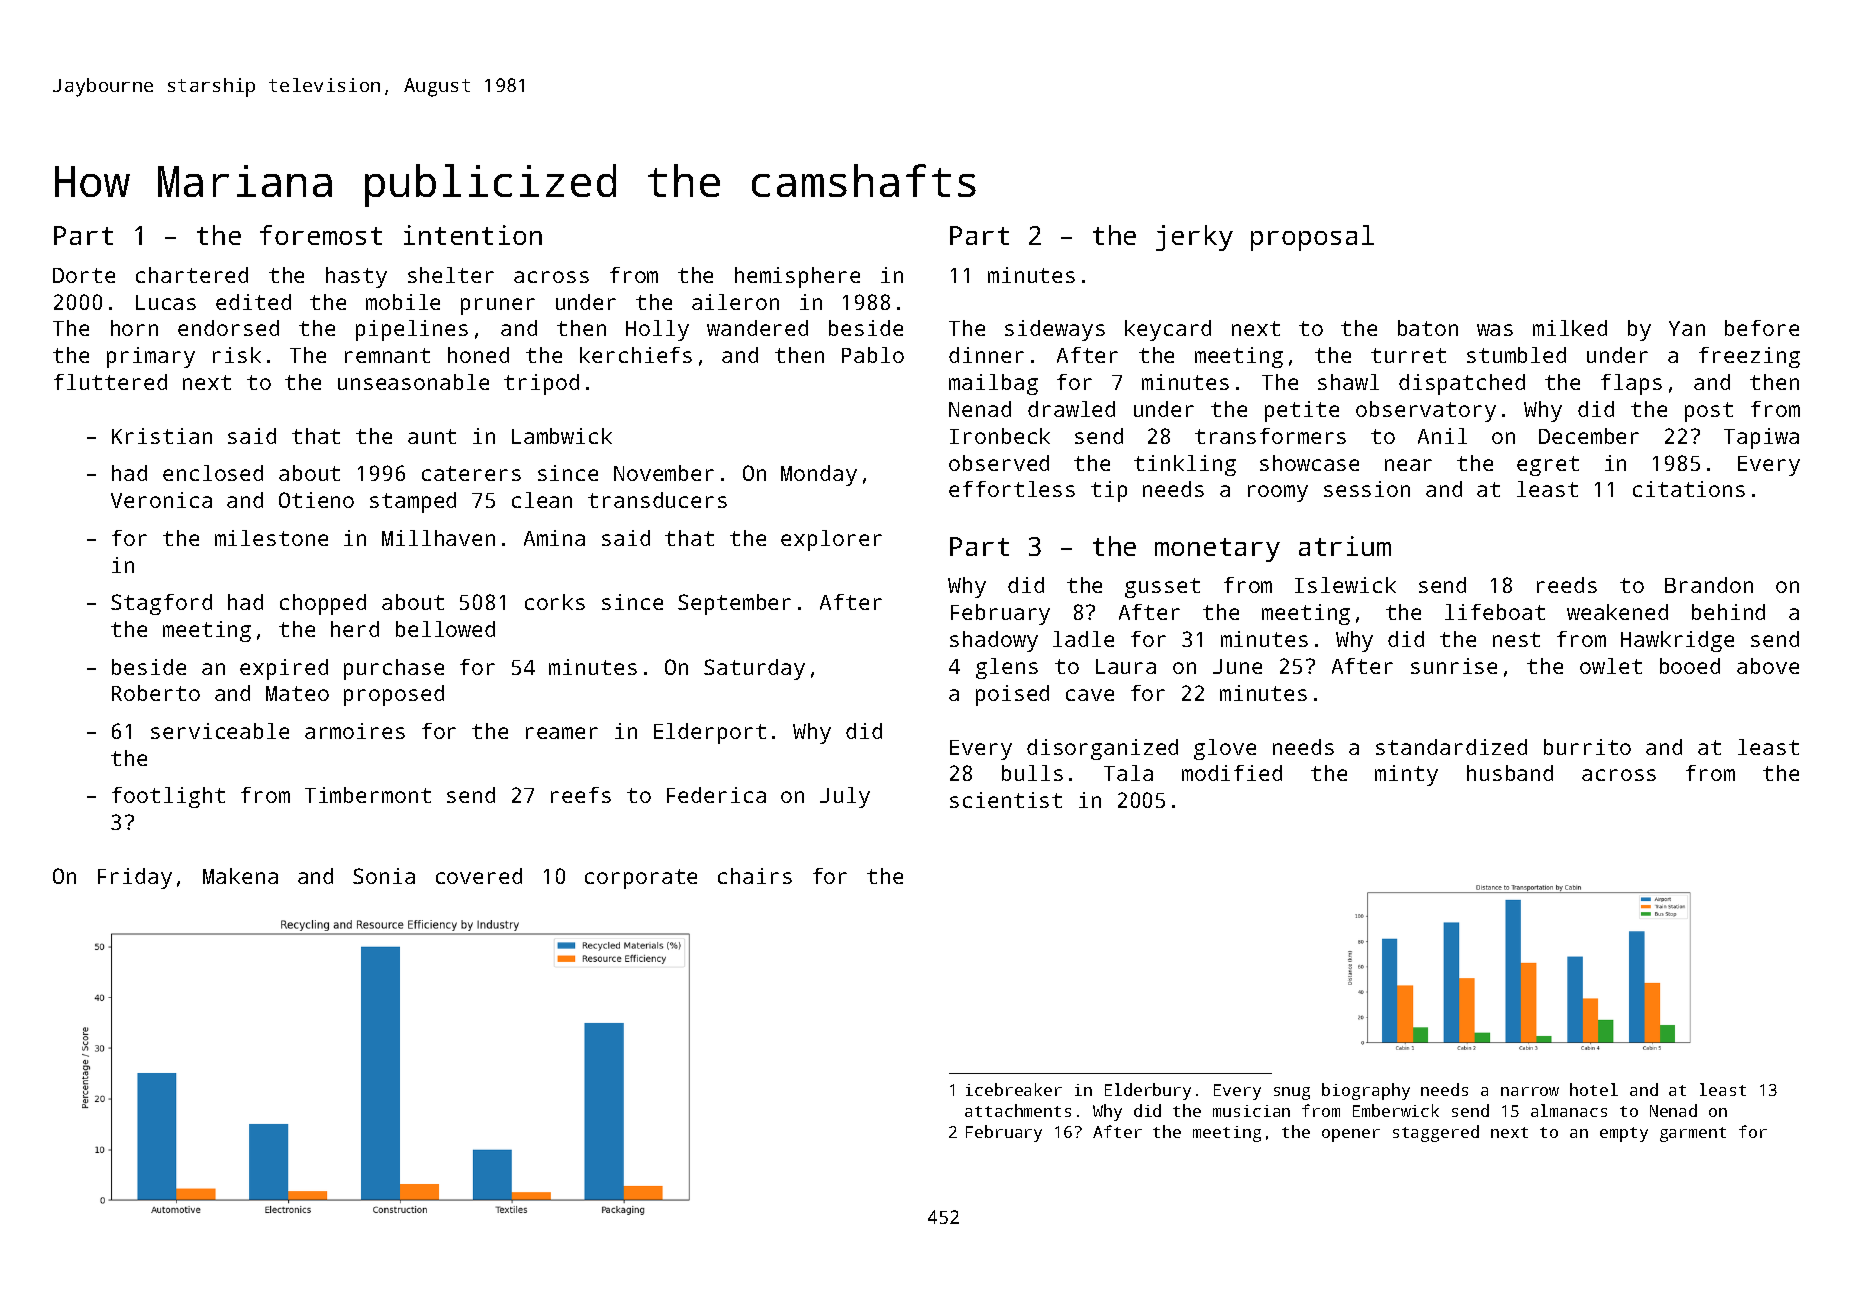 The height and width of the screenshot is (1311, 1854). I want to click on icebreaker, so click(1014, 1089).
